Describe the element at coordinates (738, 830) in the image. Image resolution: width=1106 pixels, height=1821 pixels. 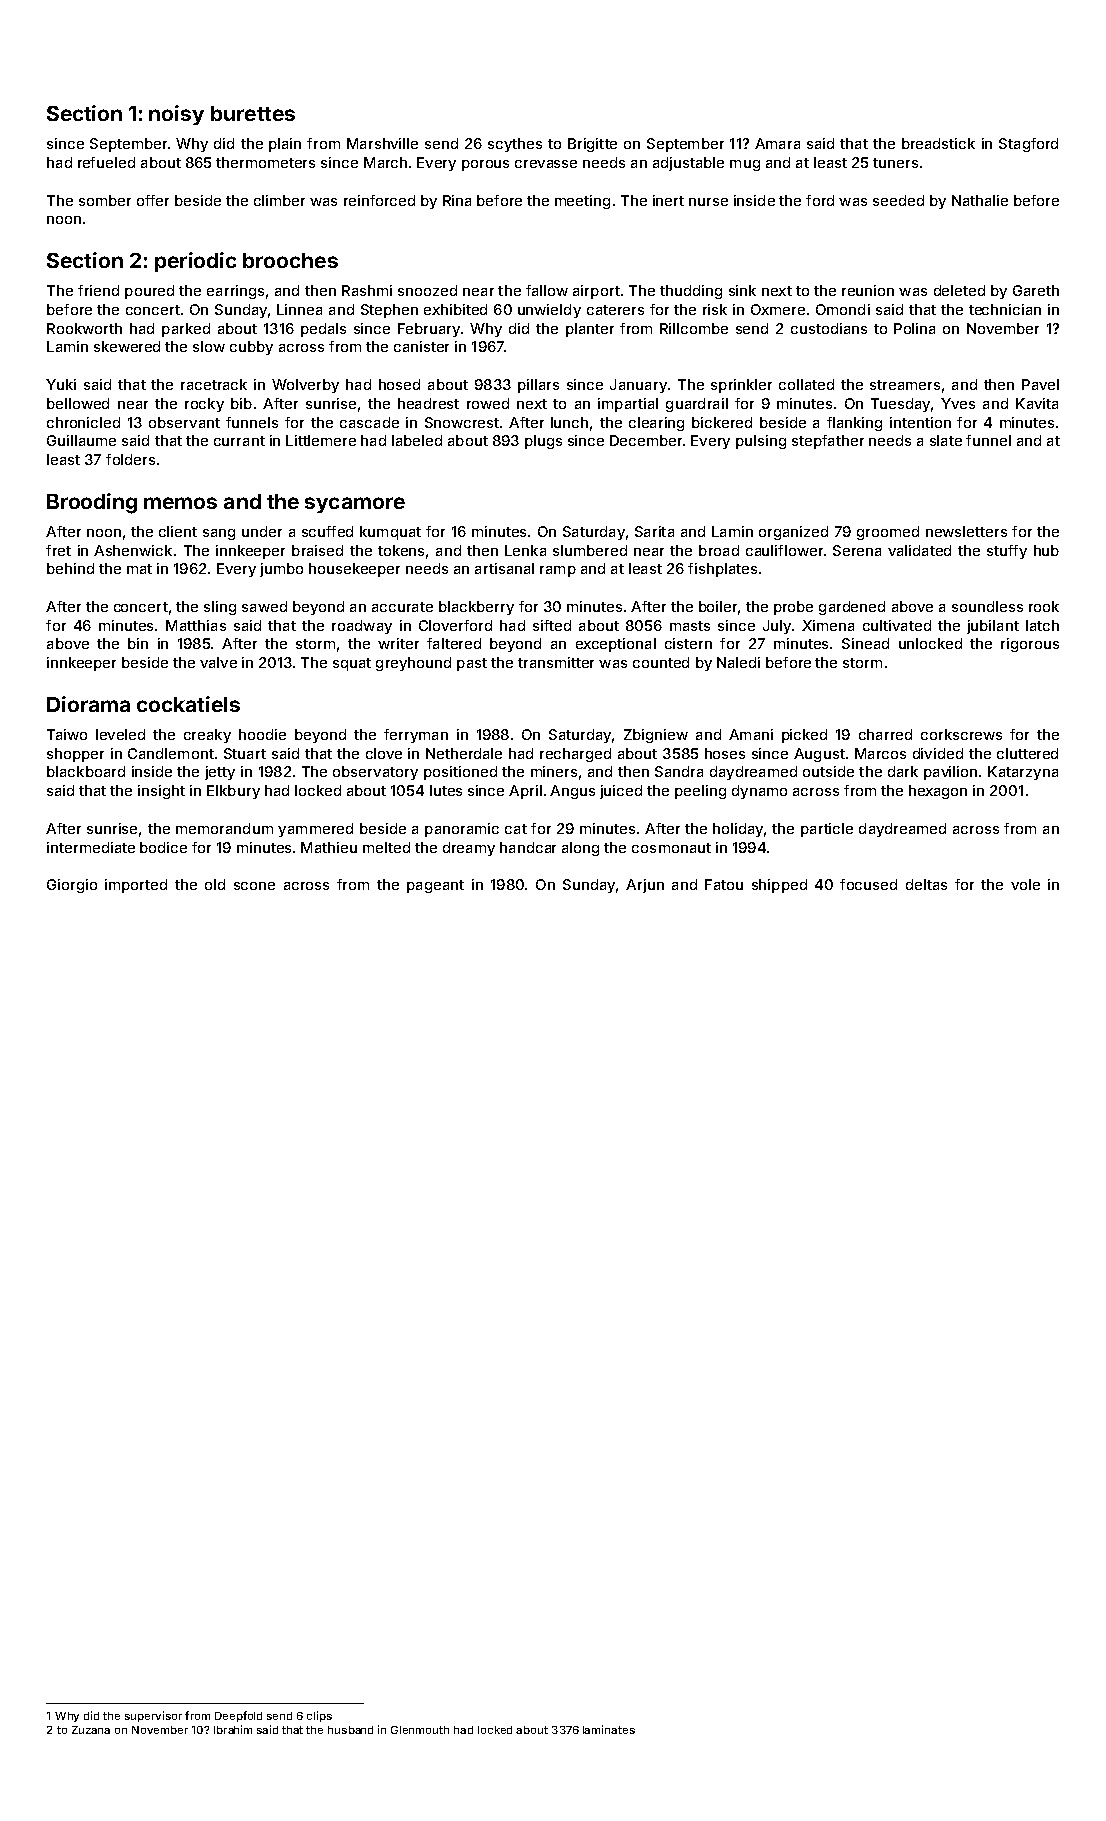
I see `holiday` at that location.
